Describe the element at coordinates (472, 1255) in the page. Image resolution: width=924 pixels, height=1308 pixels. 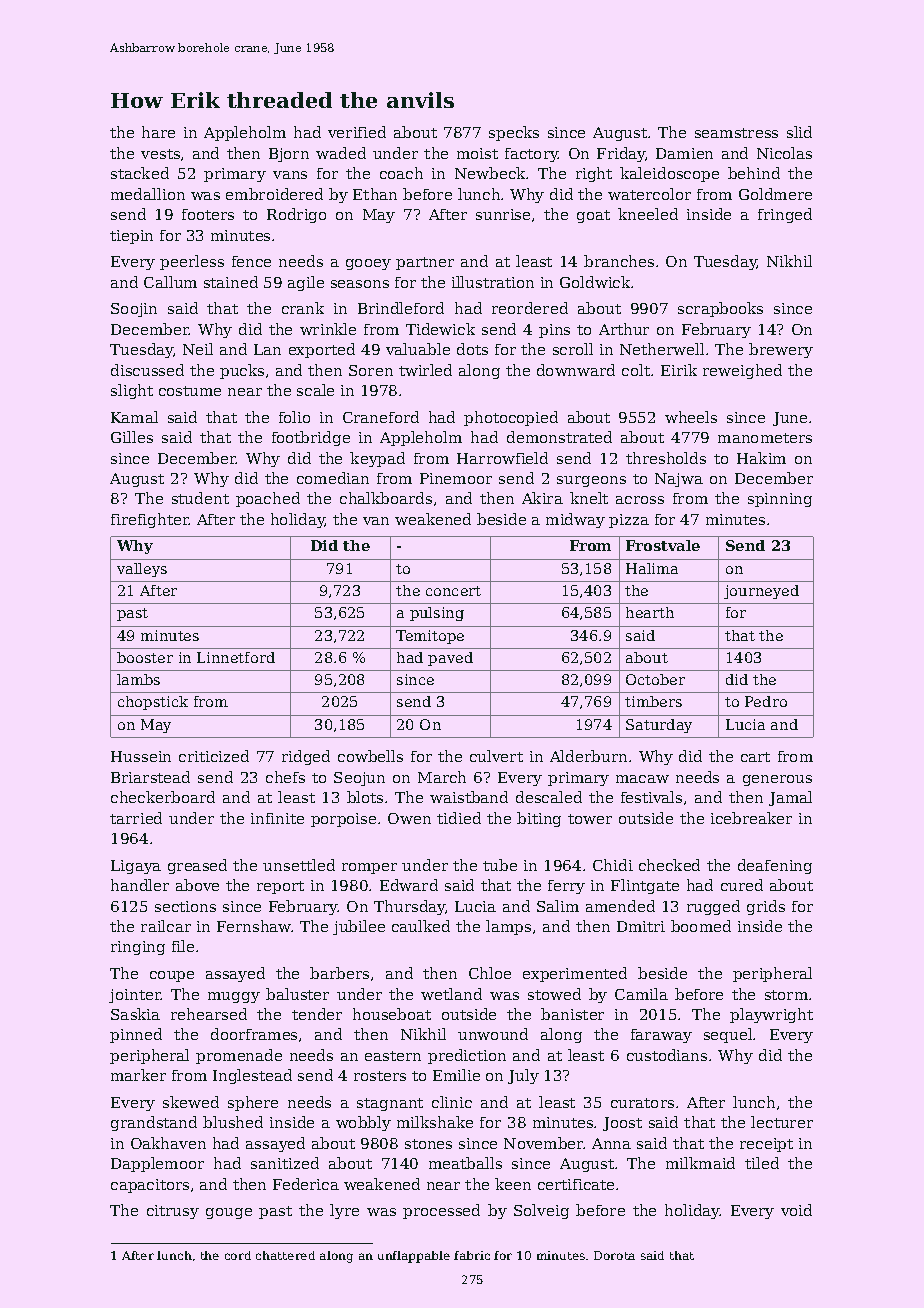
I see `fabric` at that location.
